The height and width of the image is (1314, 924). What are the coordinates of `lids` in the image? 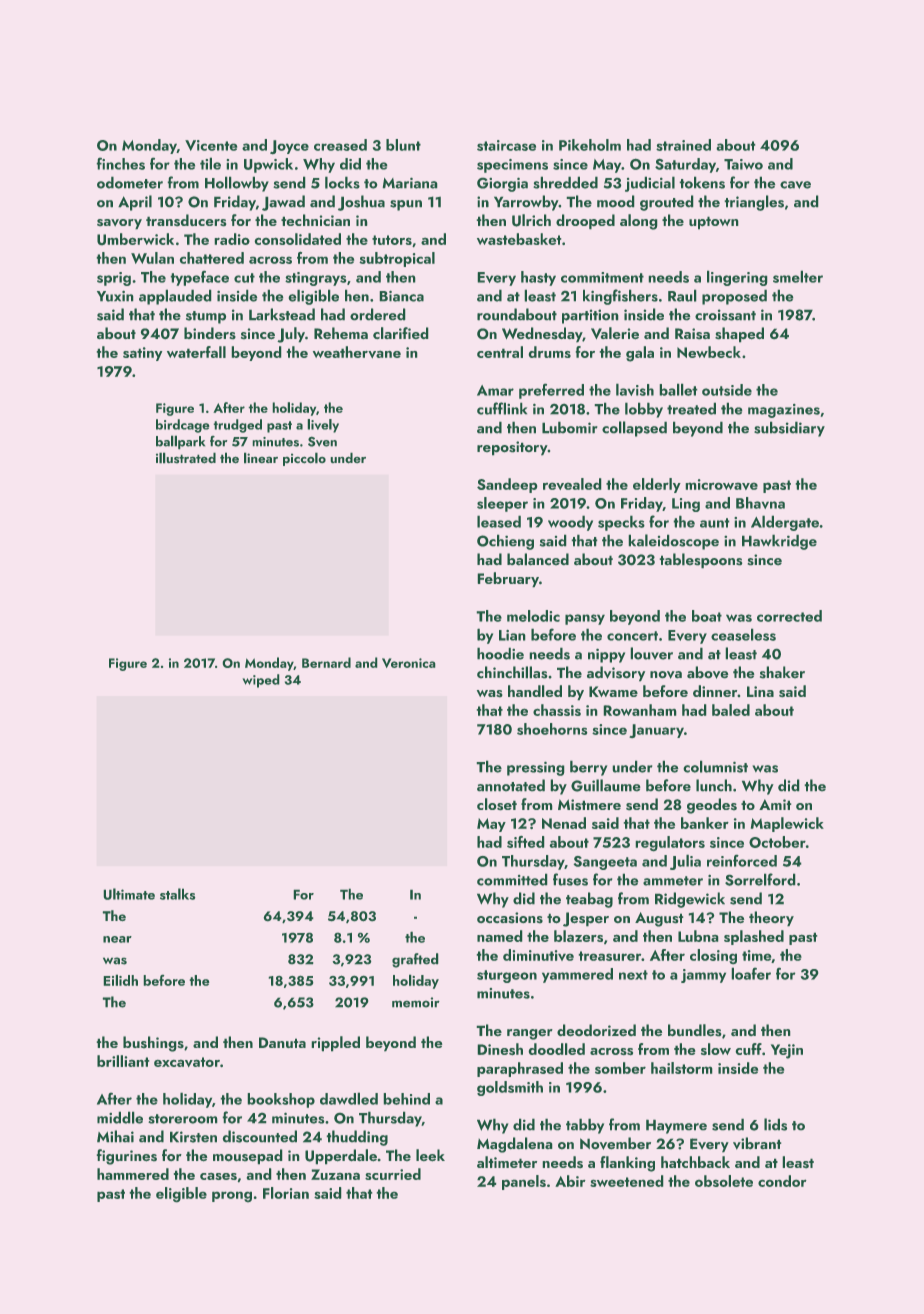 It's located at (775, 1124).
